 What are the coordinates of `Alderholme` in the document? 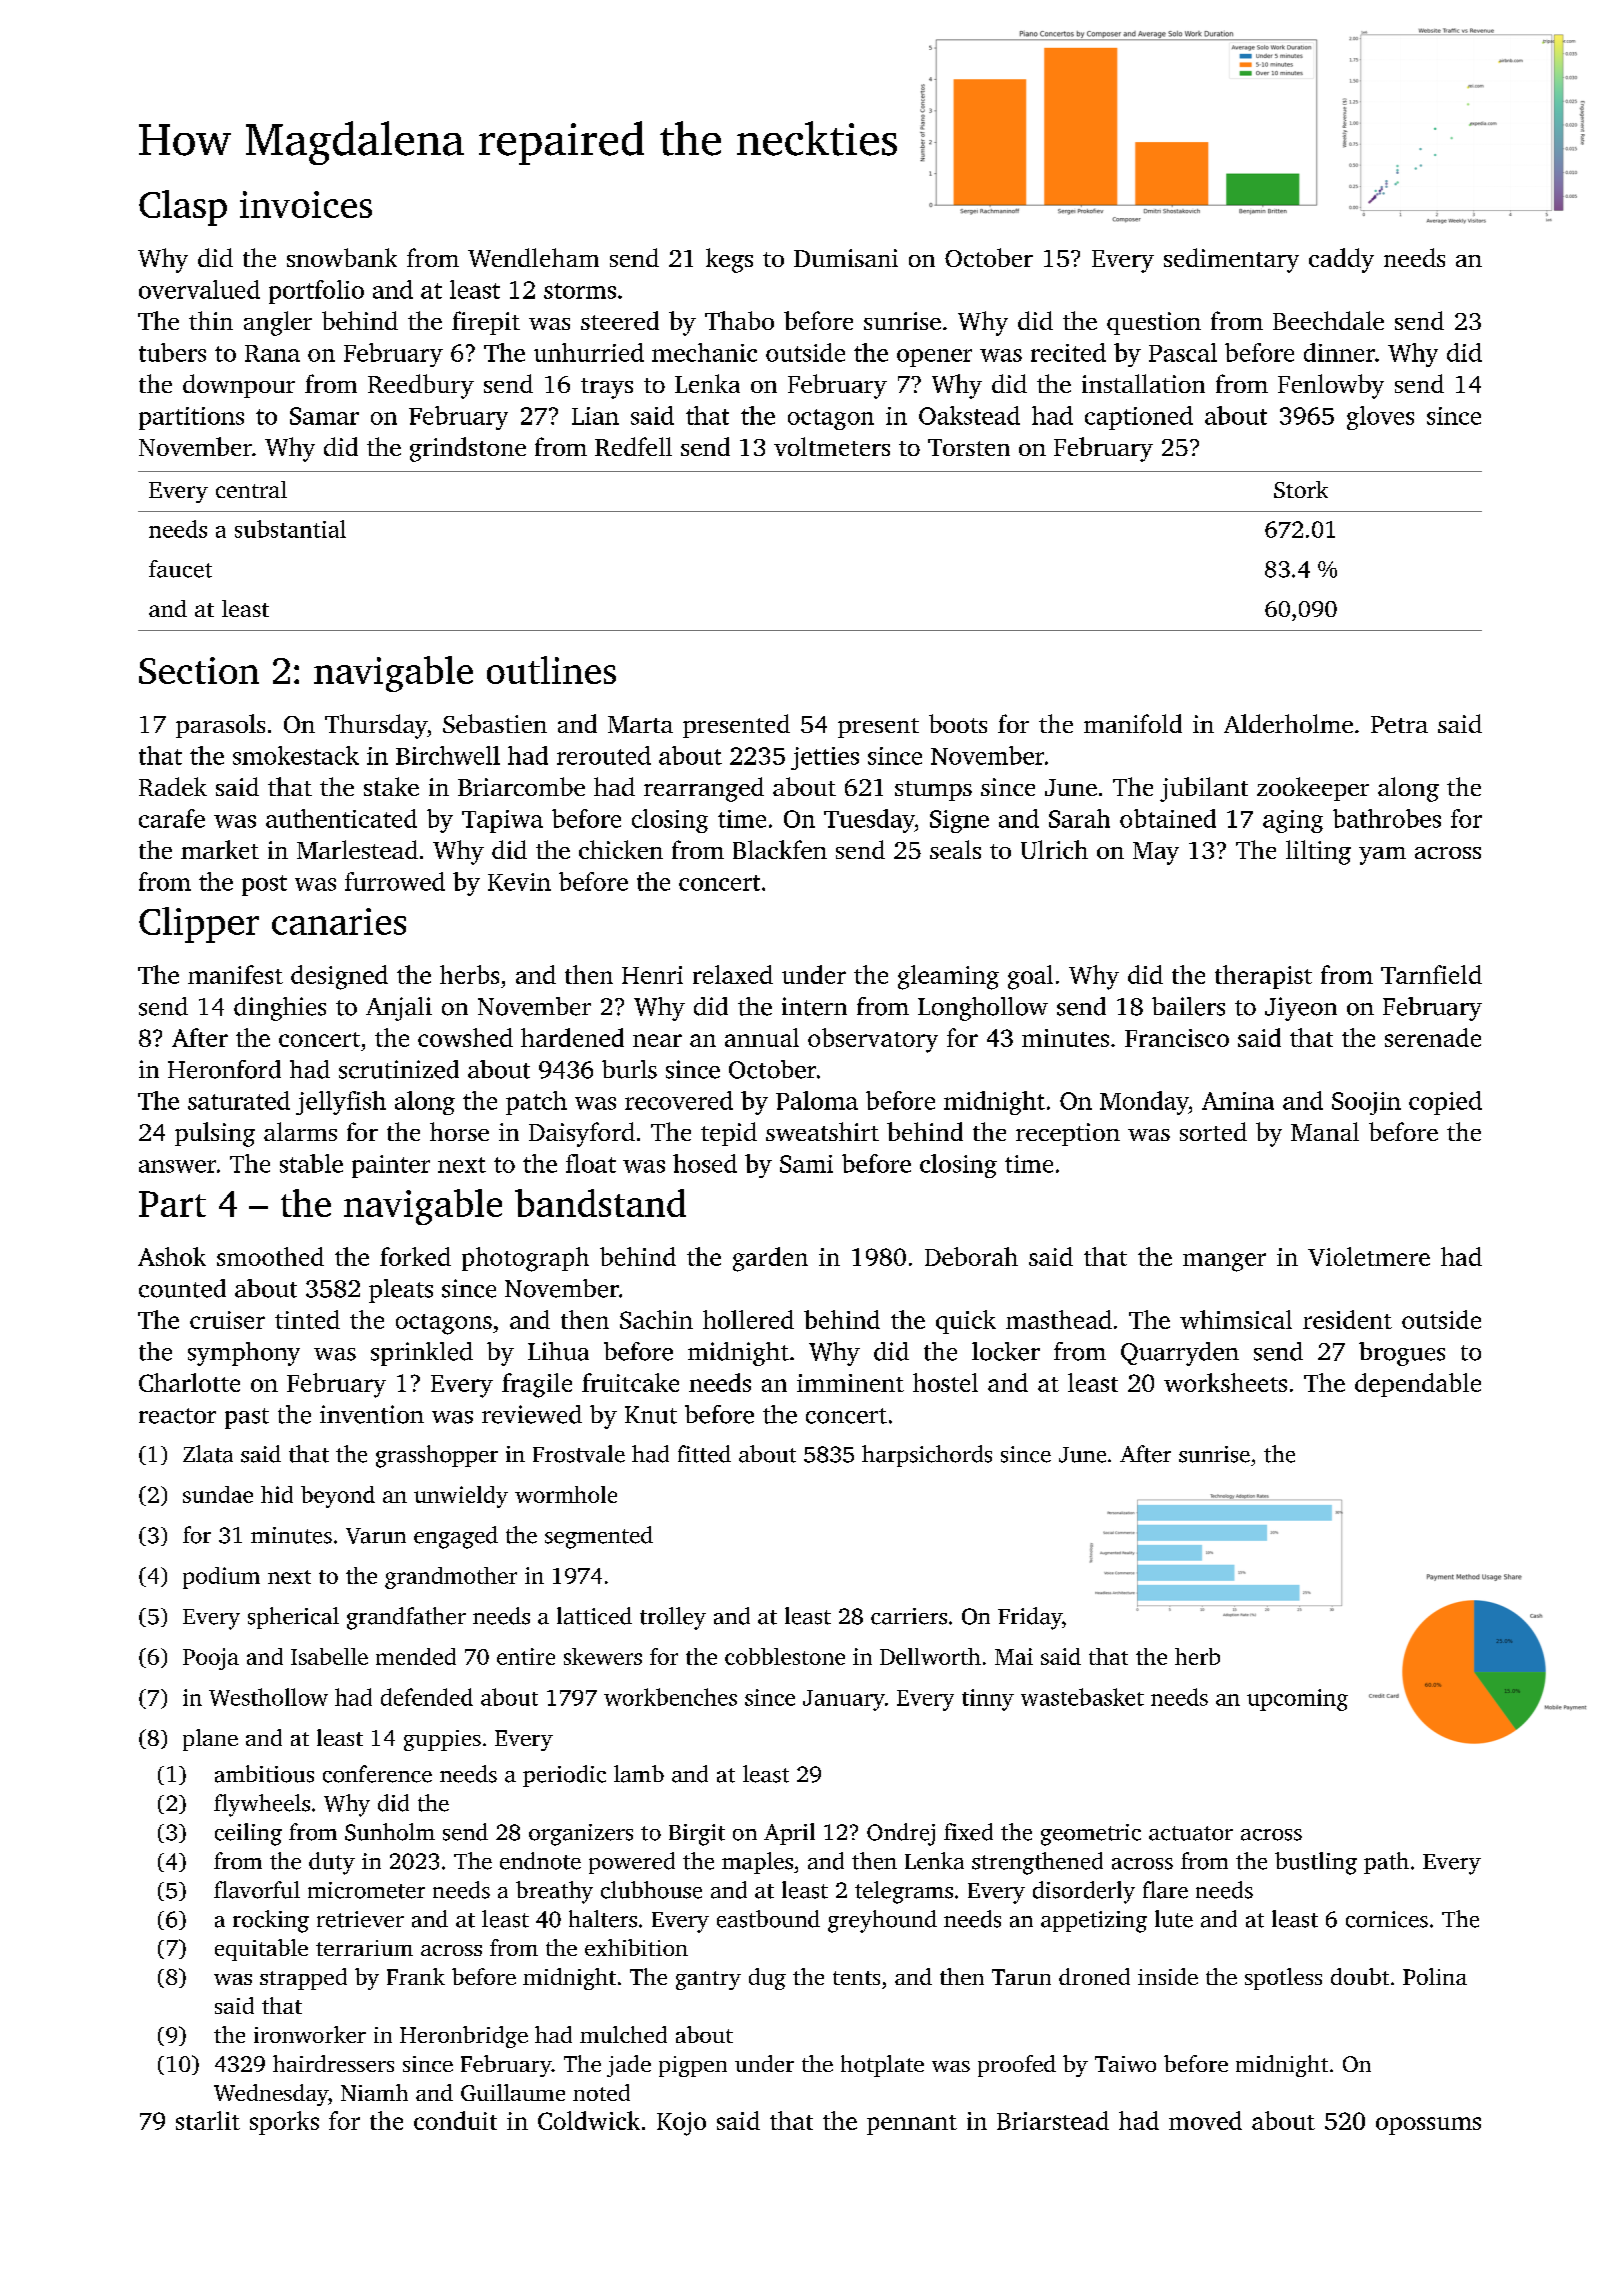 It's located at (1288, 723).
